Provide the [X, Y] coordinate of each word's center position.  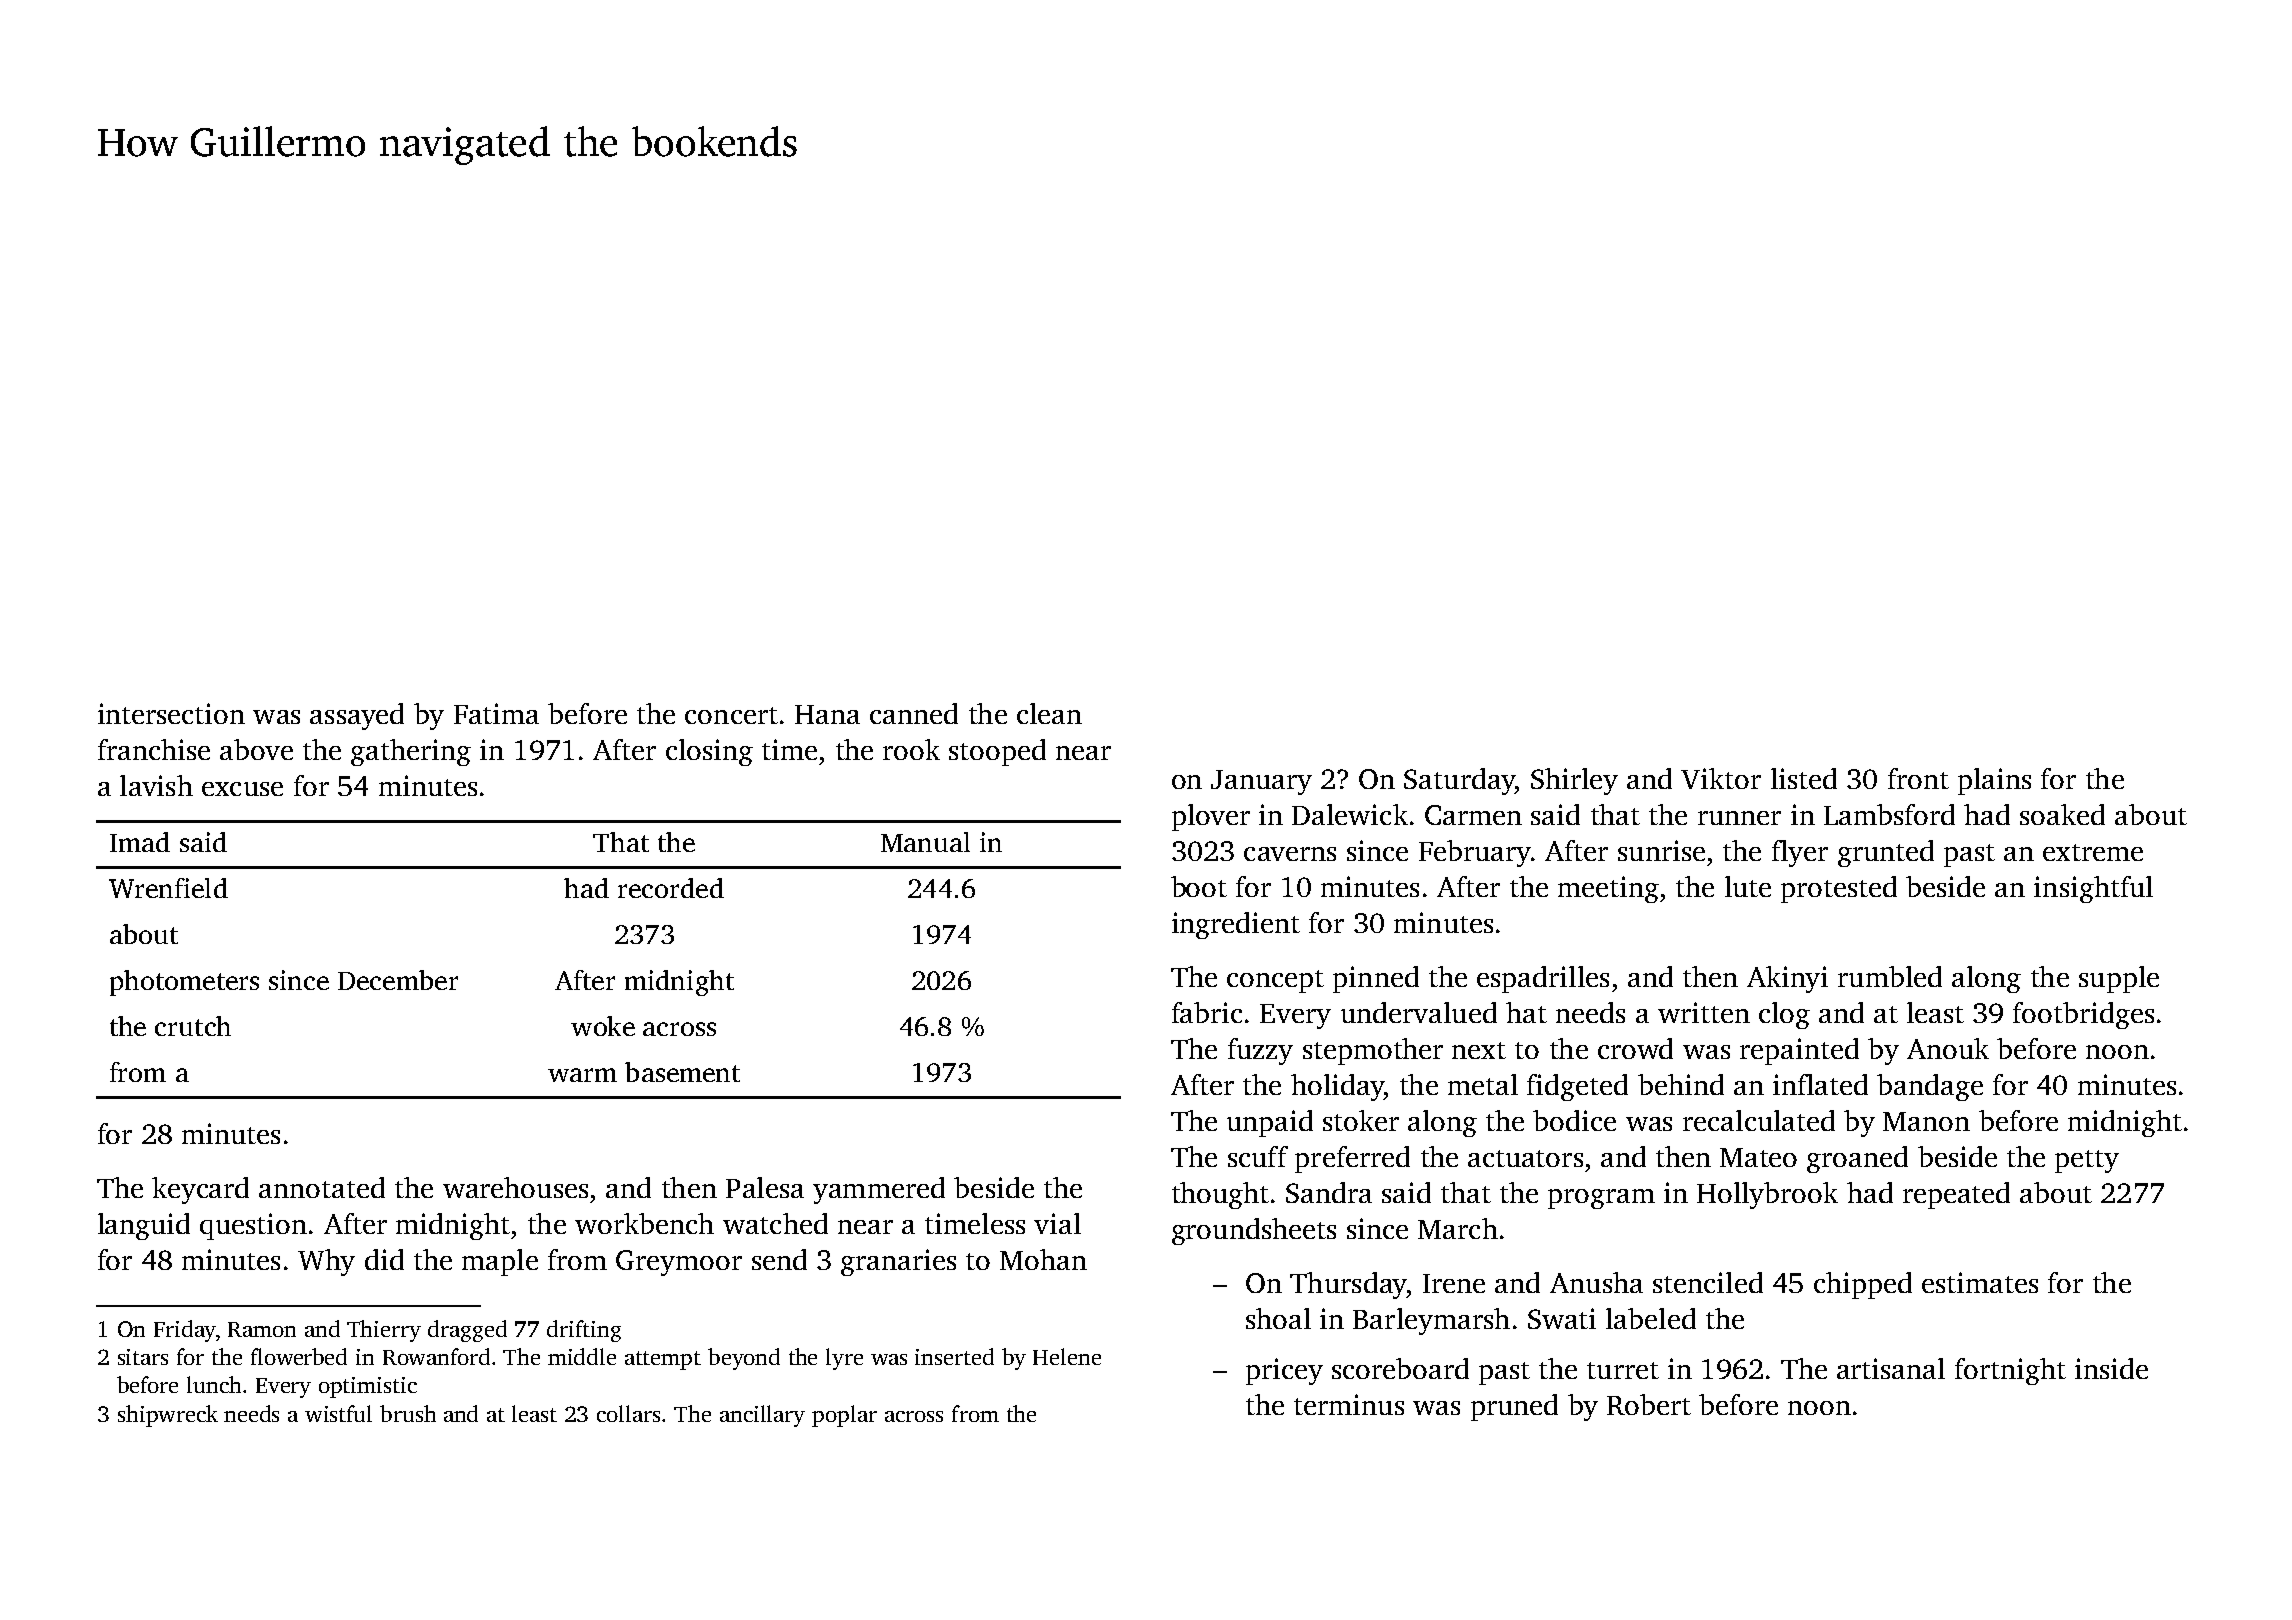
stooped [997, 752]
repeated [1956, 1195]
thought [1220, 1195]
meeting [1608, 889]
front [1918, 778]
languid [144, 1226]
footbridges [2083, 1015]
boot [1199, 886]
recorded [671, 888]
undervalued [1419, 1012]
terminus [1349, 1404]
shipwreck [168, 1416]
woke [603, 1026]
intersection [171, 713]
